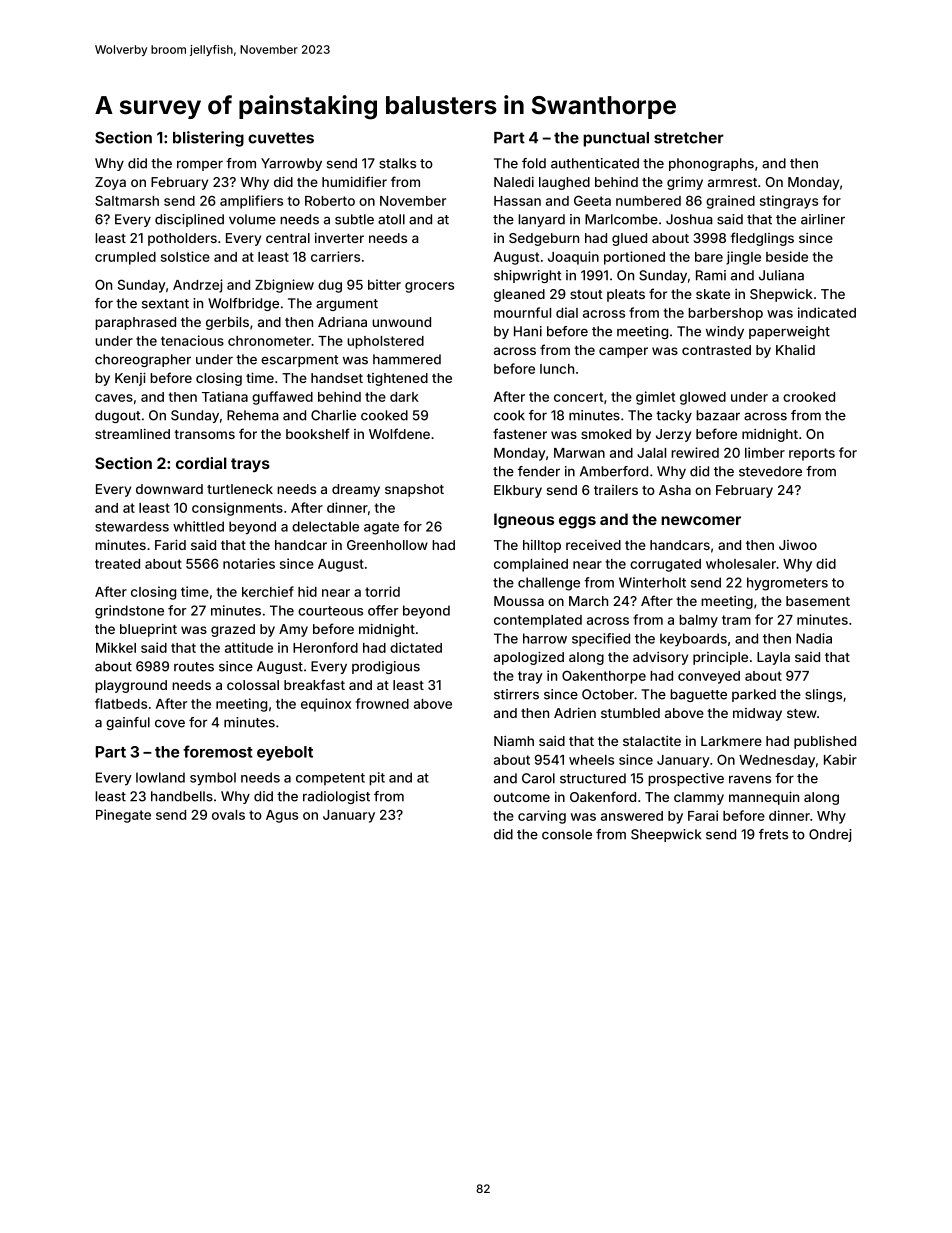 The image size is (952, 1233). What do you see at coordinates (182, 796) in the screenshot?
I see `handbells` at bounding box center [182, 796].
